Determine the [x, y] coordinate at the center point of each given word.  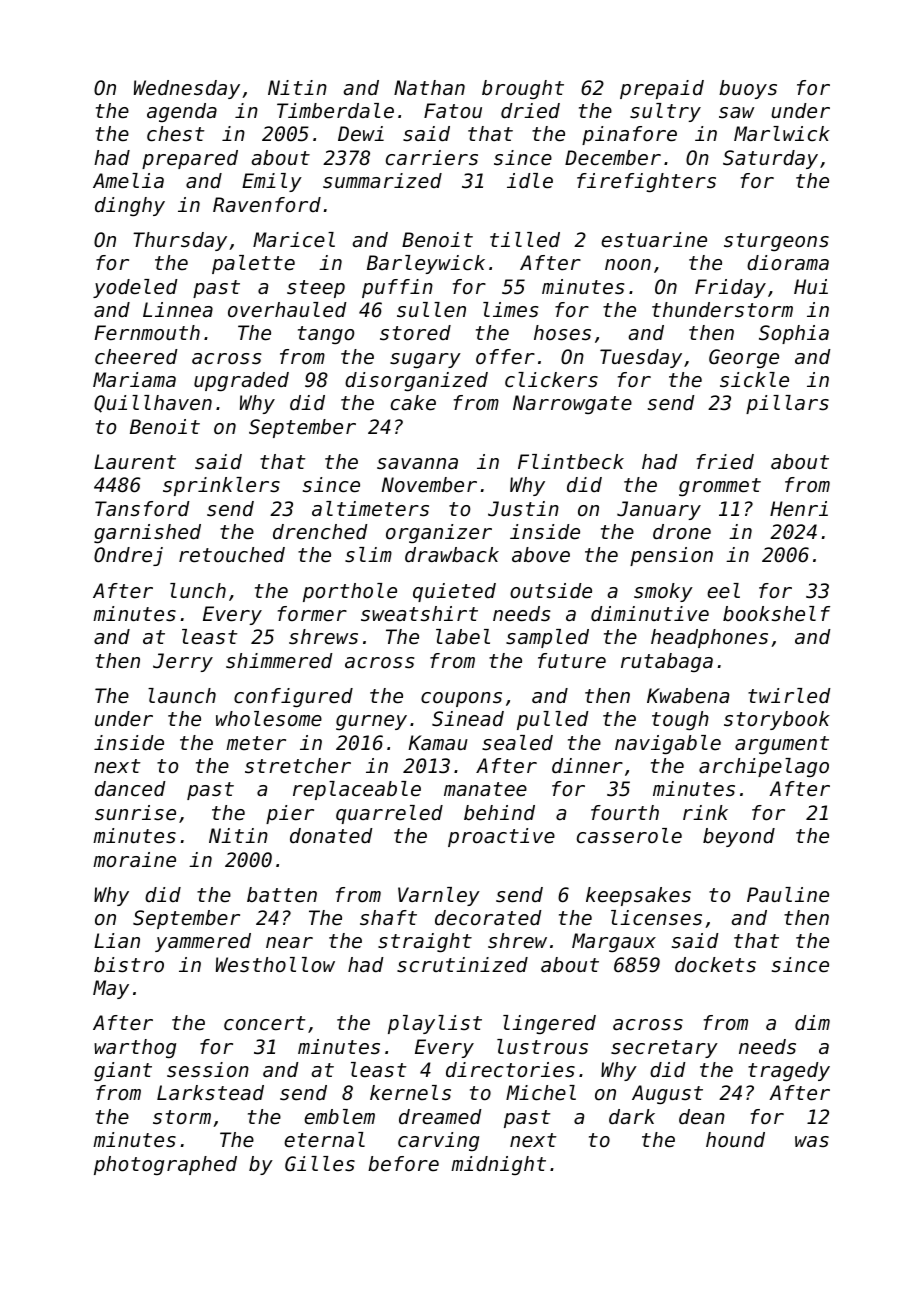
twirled [789, 696]
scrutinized [462, 964]
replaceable [357, 790]
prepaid [662, 89]
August [667, 1094]
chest [176, 134]
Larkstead [210, 1093]
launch [182, 695]
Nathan [429, 87]
